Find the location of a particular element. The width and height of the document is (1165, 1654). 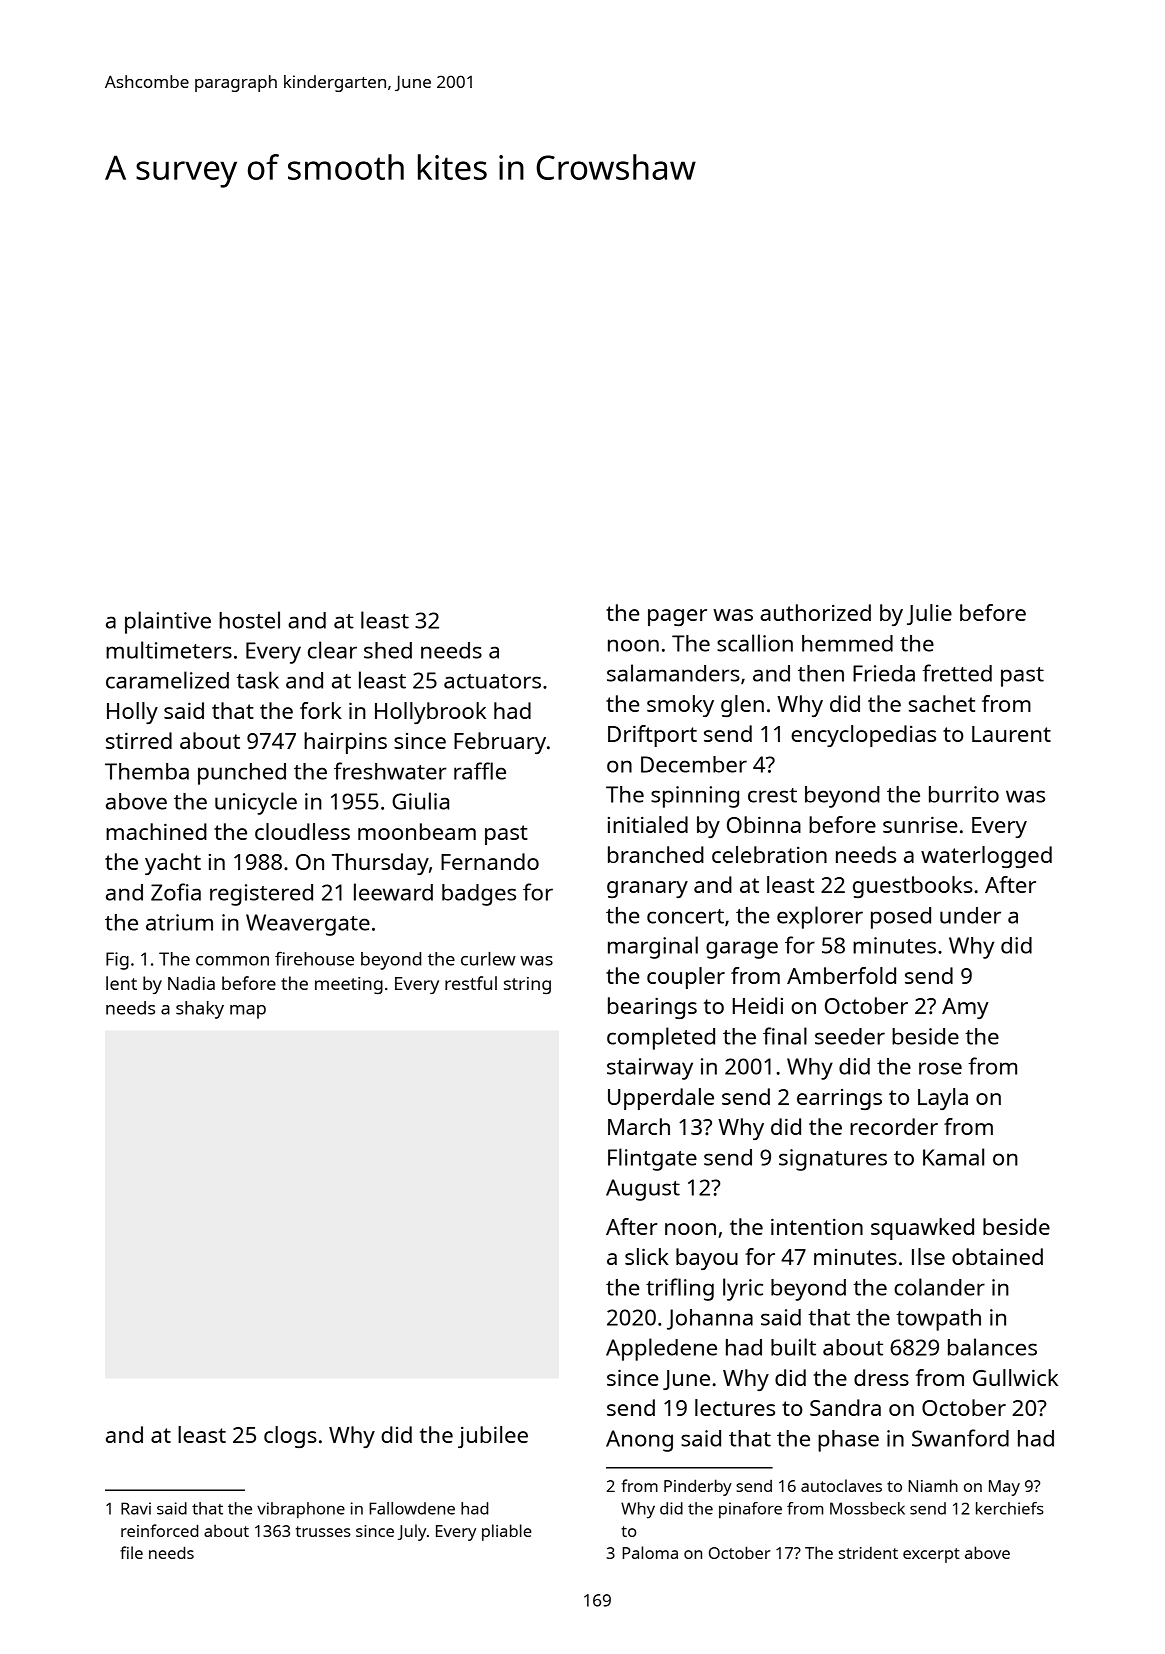

Ravi is located at coordinates (136, 1508).
